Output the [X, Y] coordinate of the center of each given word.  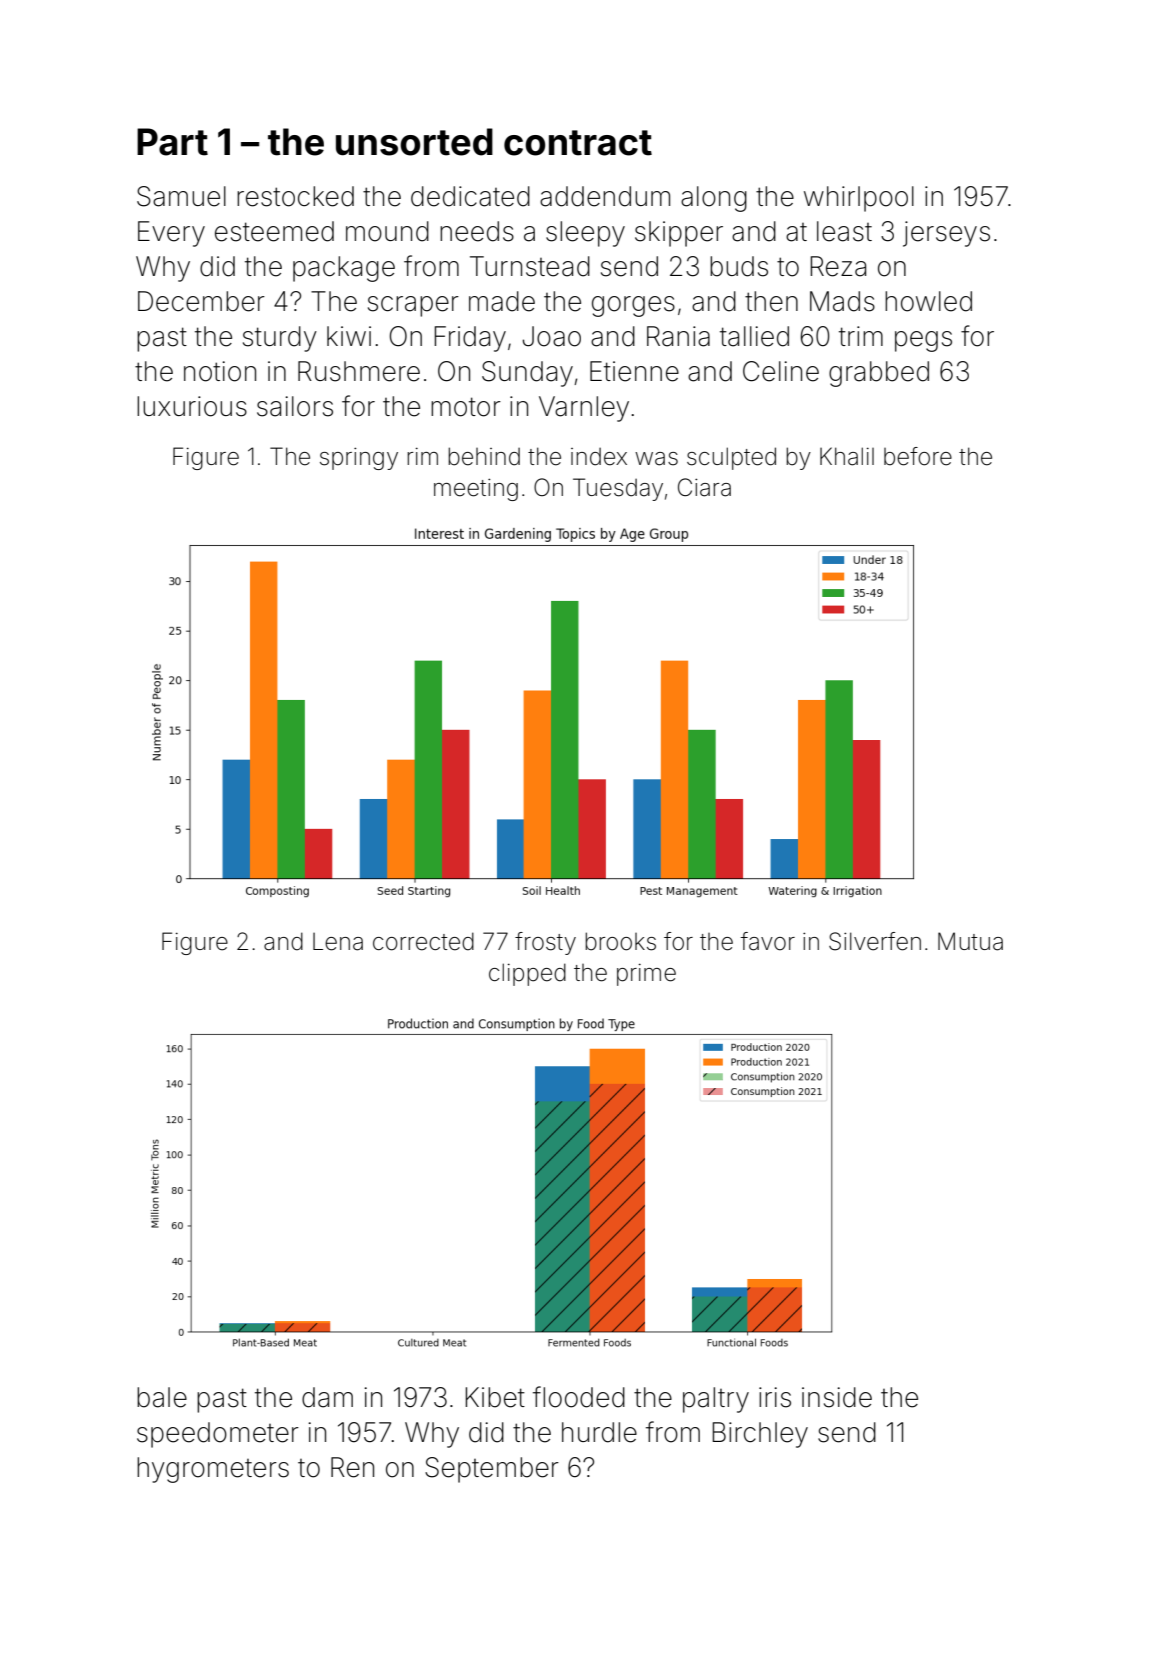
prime [646, 975]
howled [928, 301]
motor [466, 407]
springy [359, 458]
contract [578, 143]
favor [767, 941]
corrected [423, 941]
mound [387, 231]
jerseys [946, 234]
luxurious [192, 406]
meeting [476, 489]
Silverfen [875, 941]
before [918, 456]
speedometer [218, 1435]
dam [327, 1397]
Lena [338, 942]
